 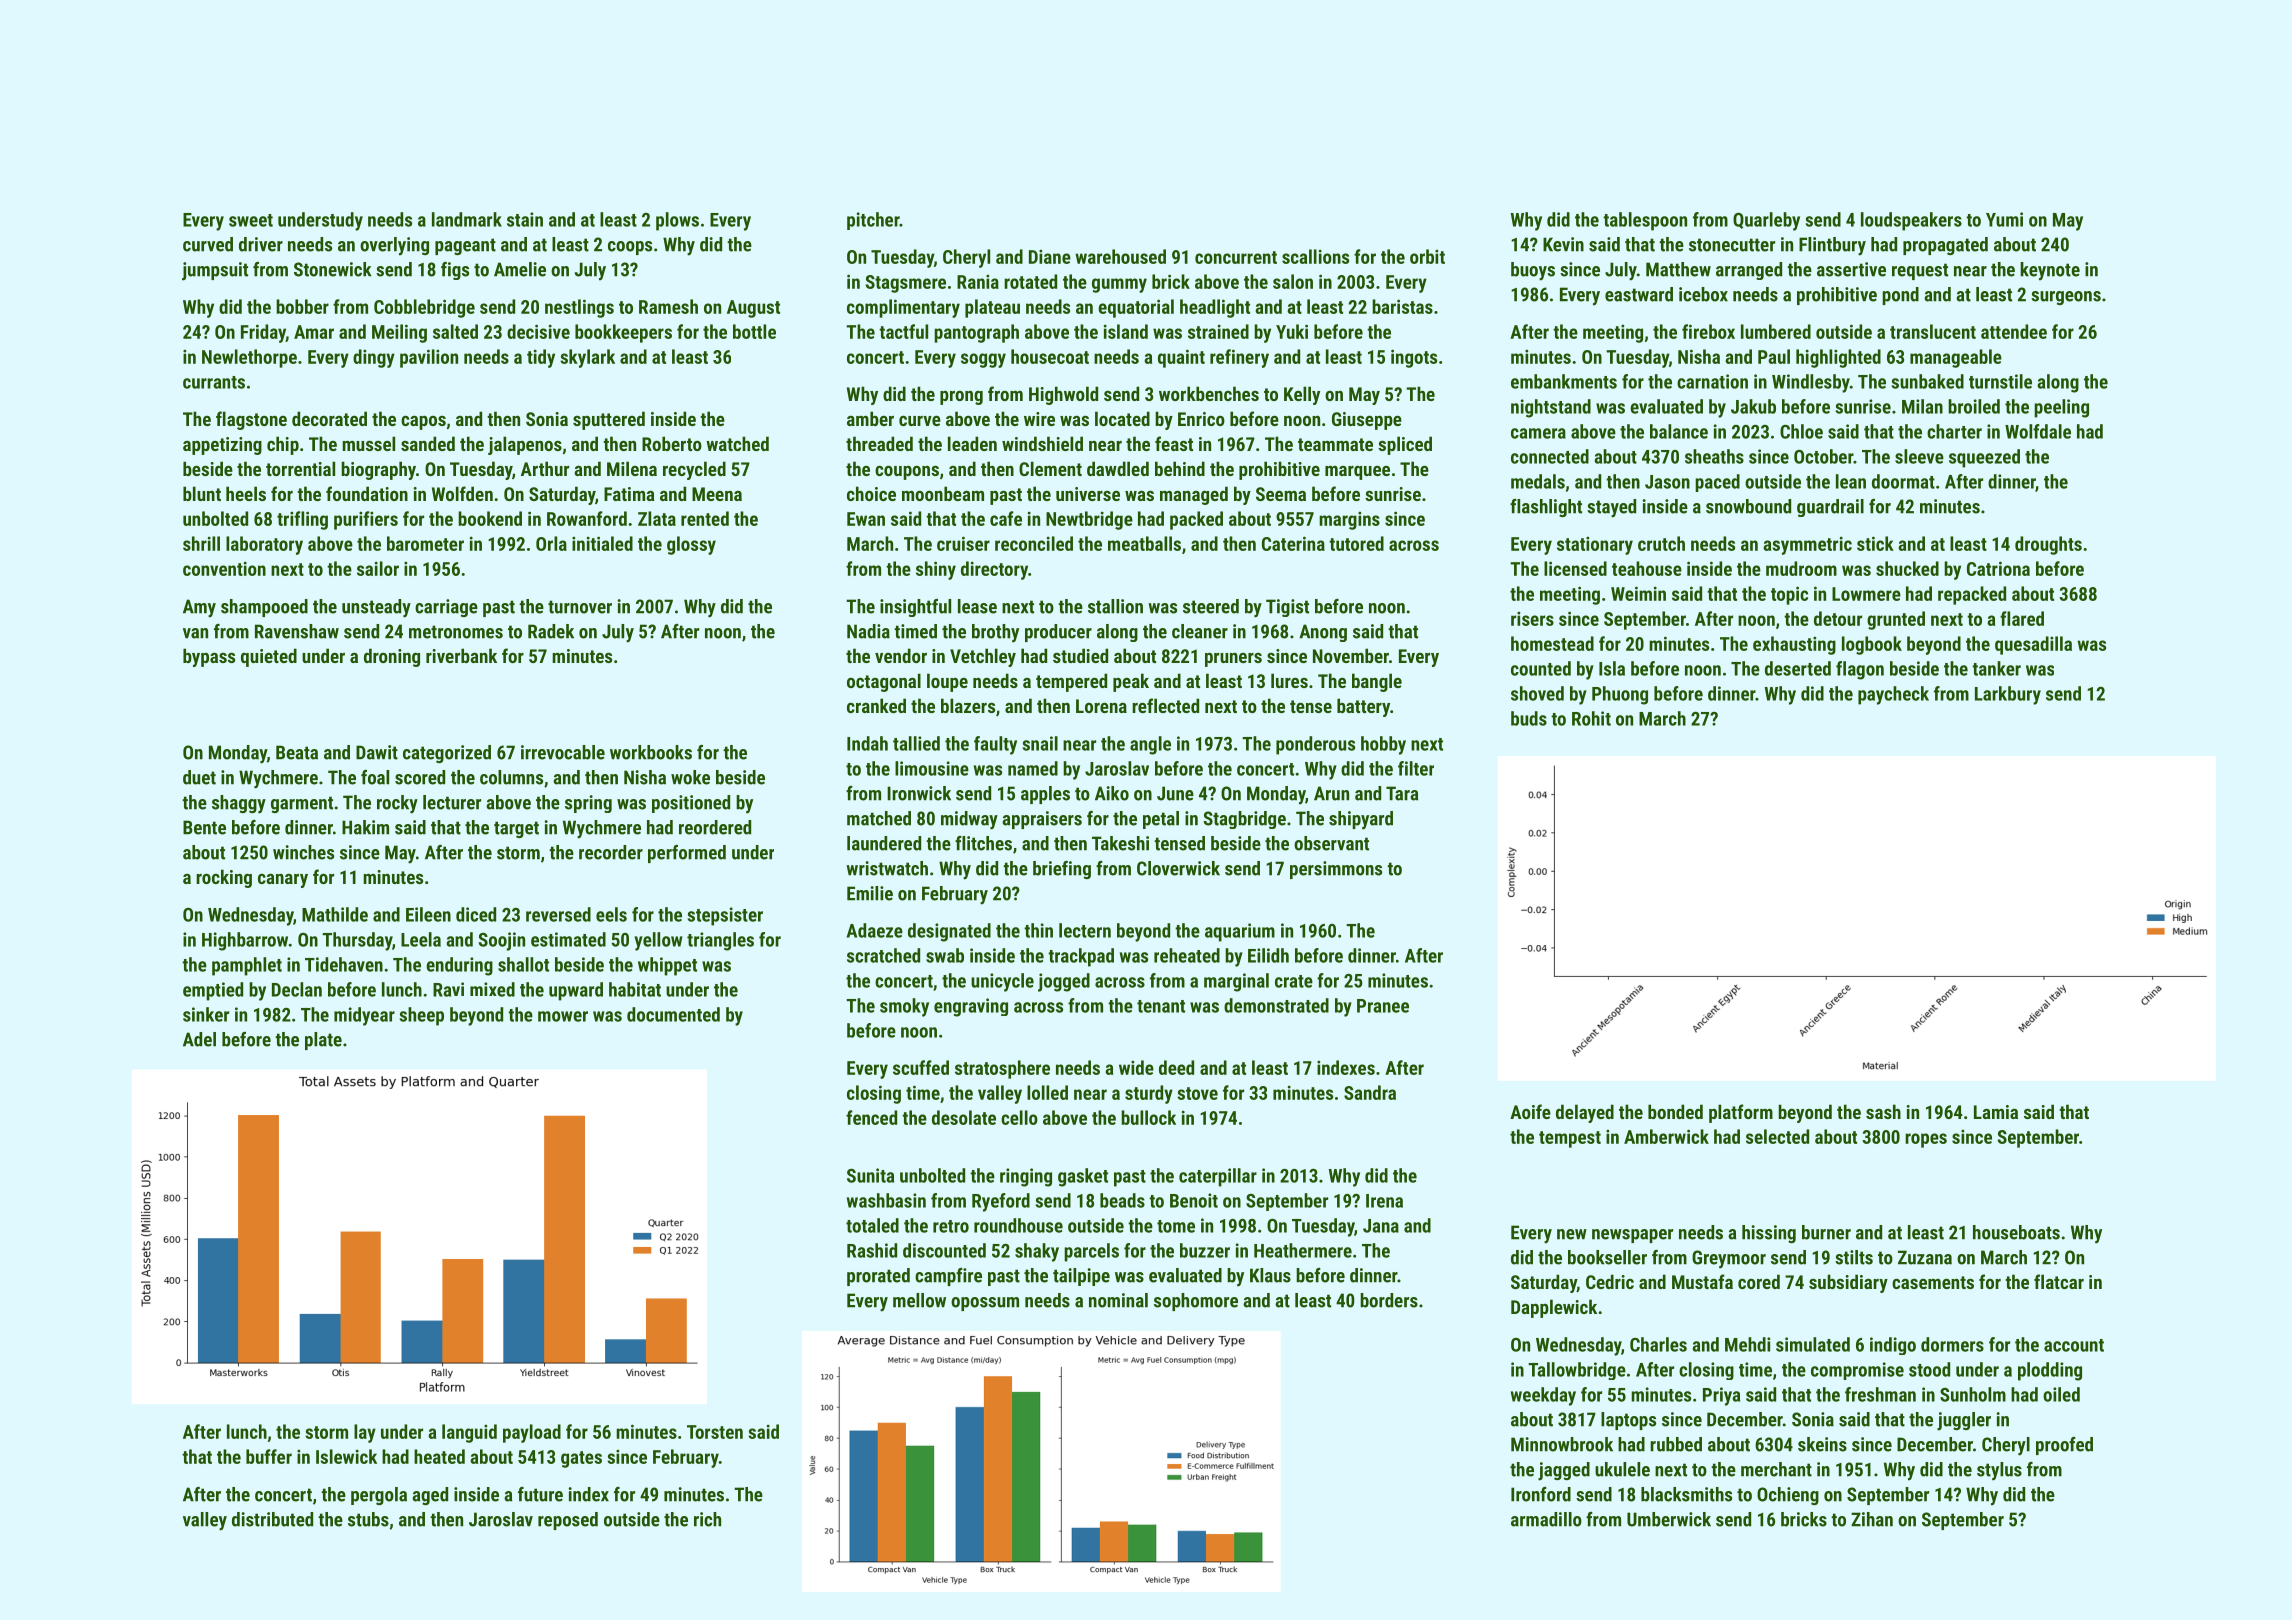 I want to click on Phuong, so click(x=1620, y=695).
